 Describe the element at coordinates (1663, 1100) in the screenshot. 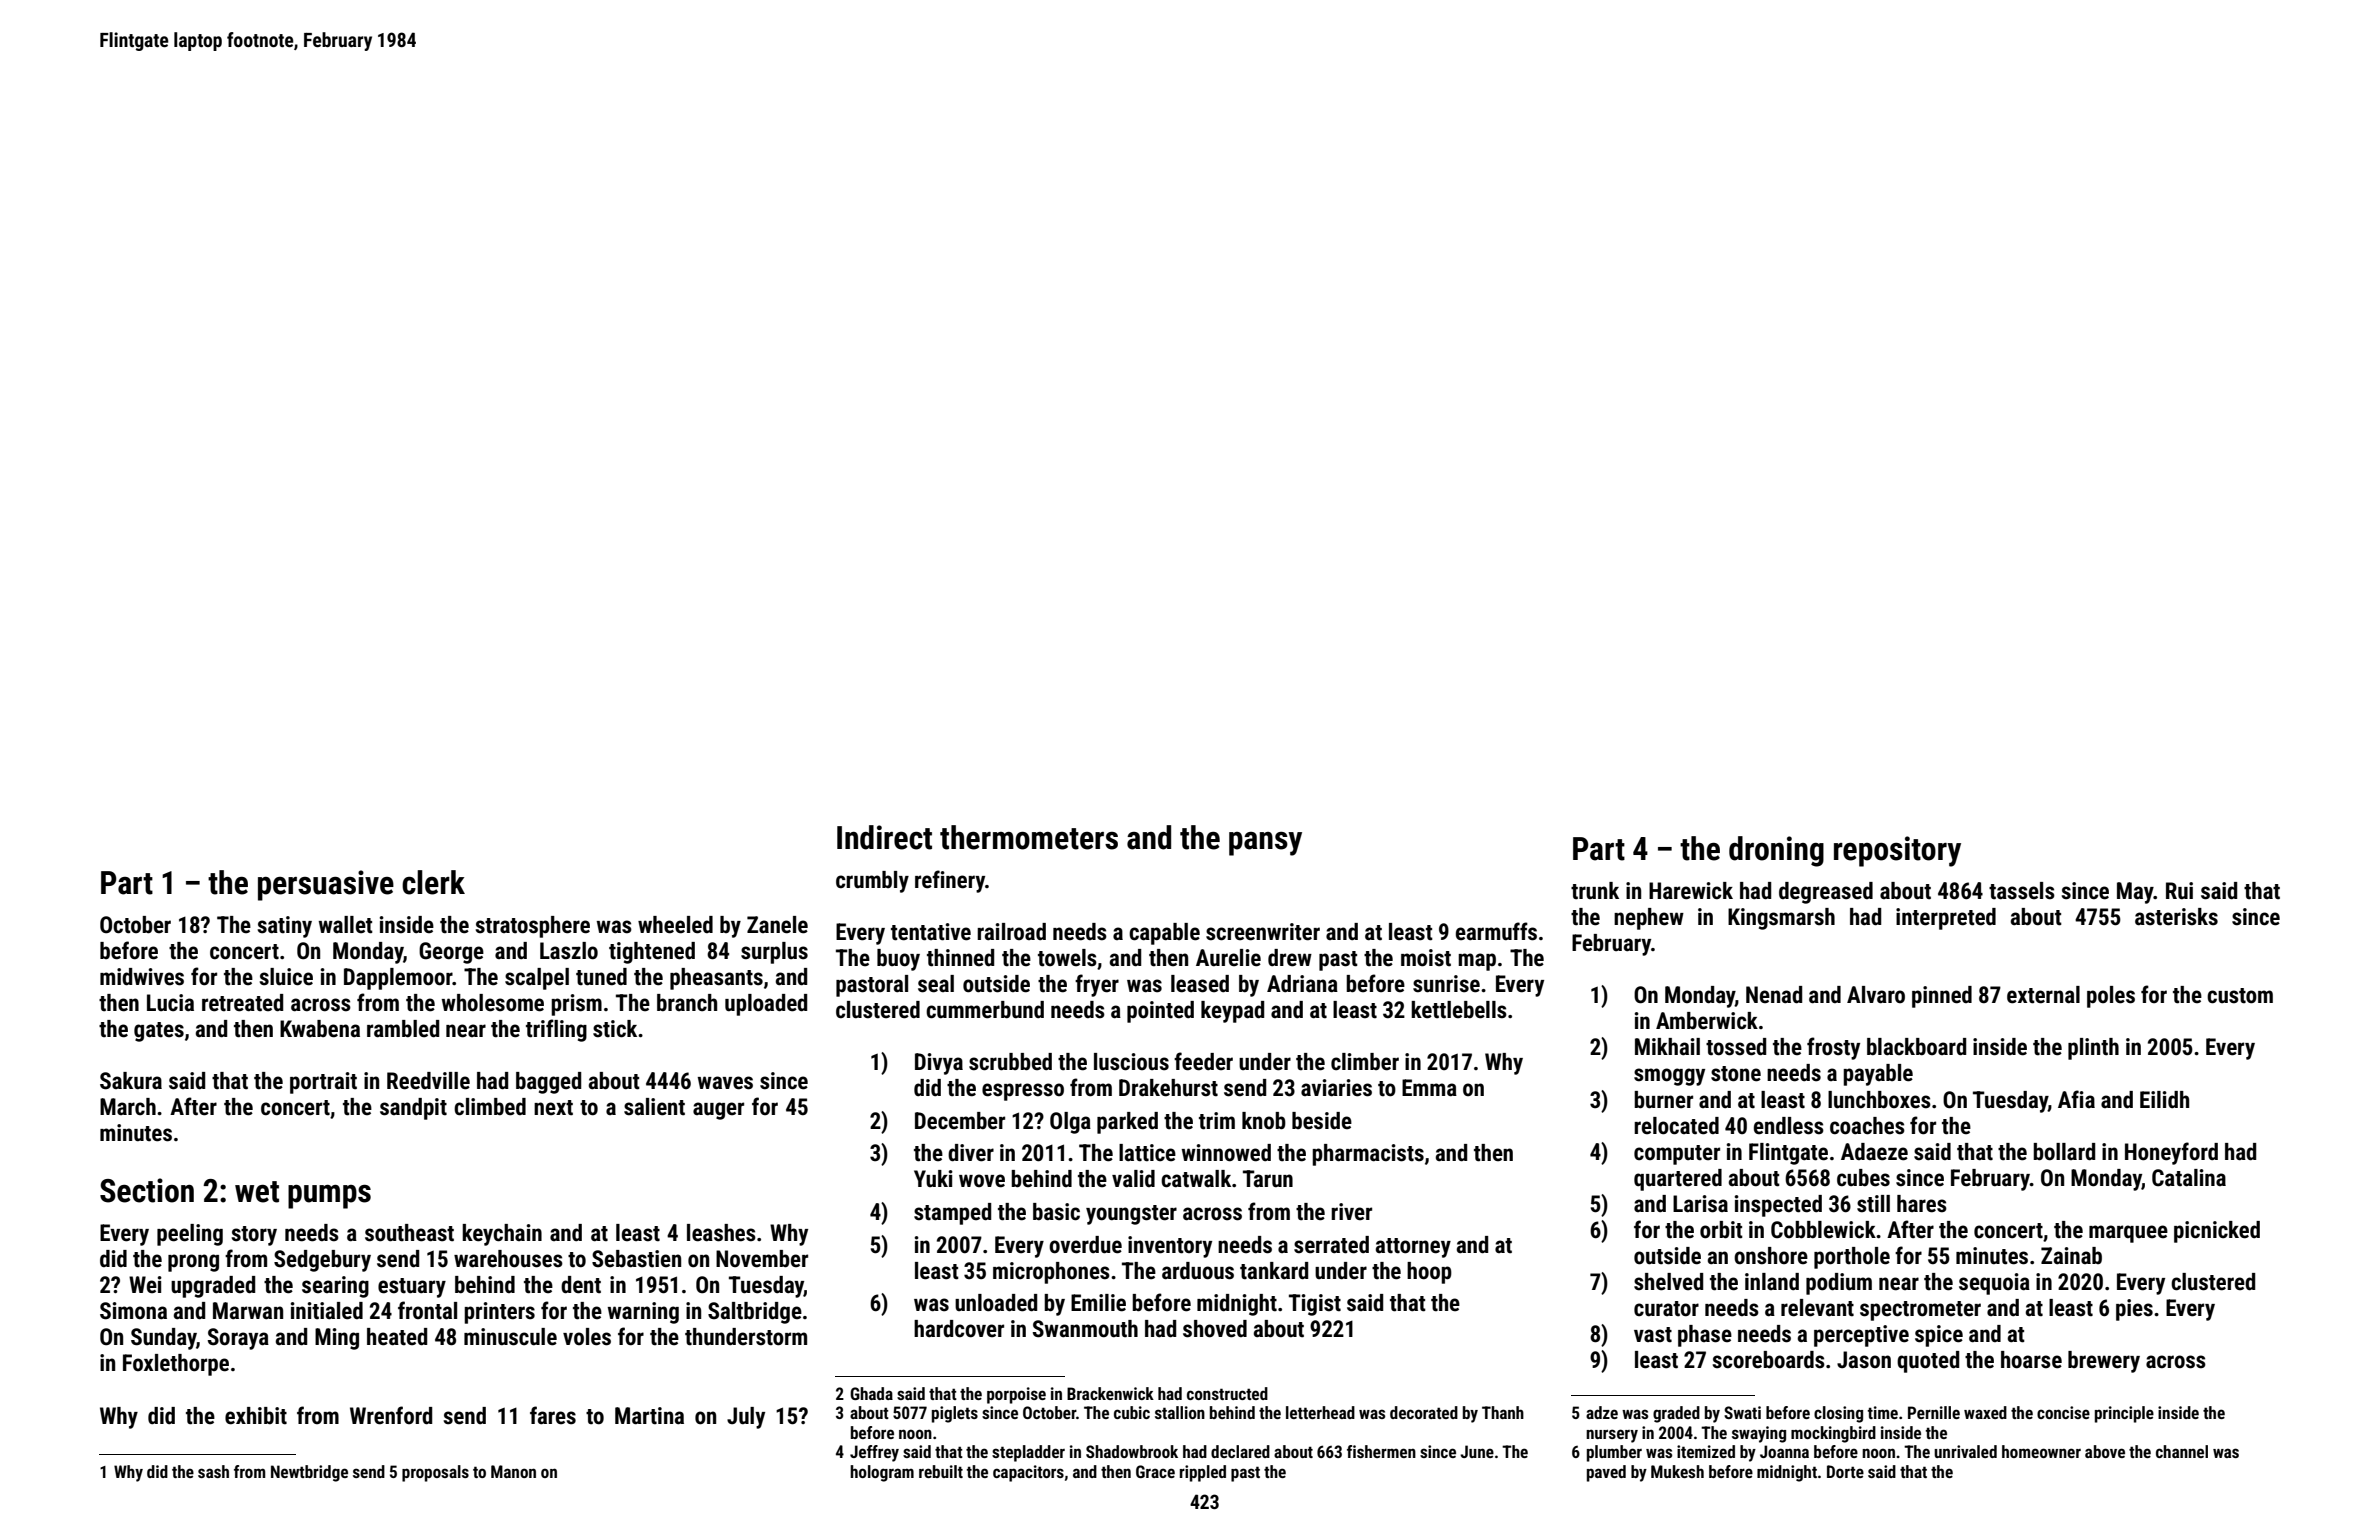

I see `burner` at that location.
